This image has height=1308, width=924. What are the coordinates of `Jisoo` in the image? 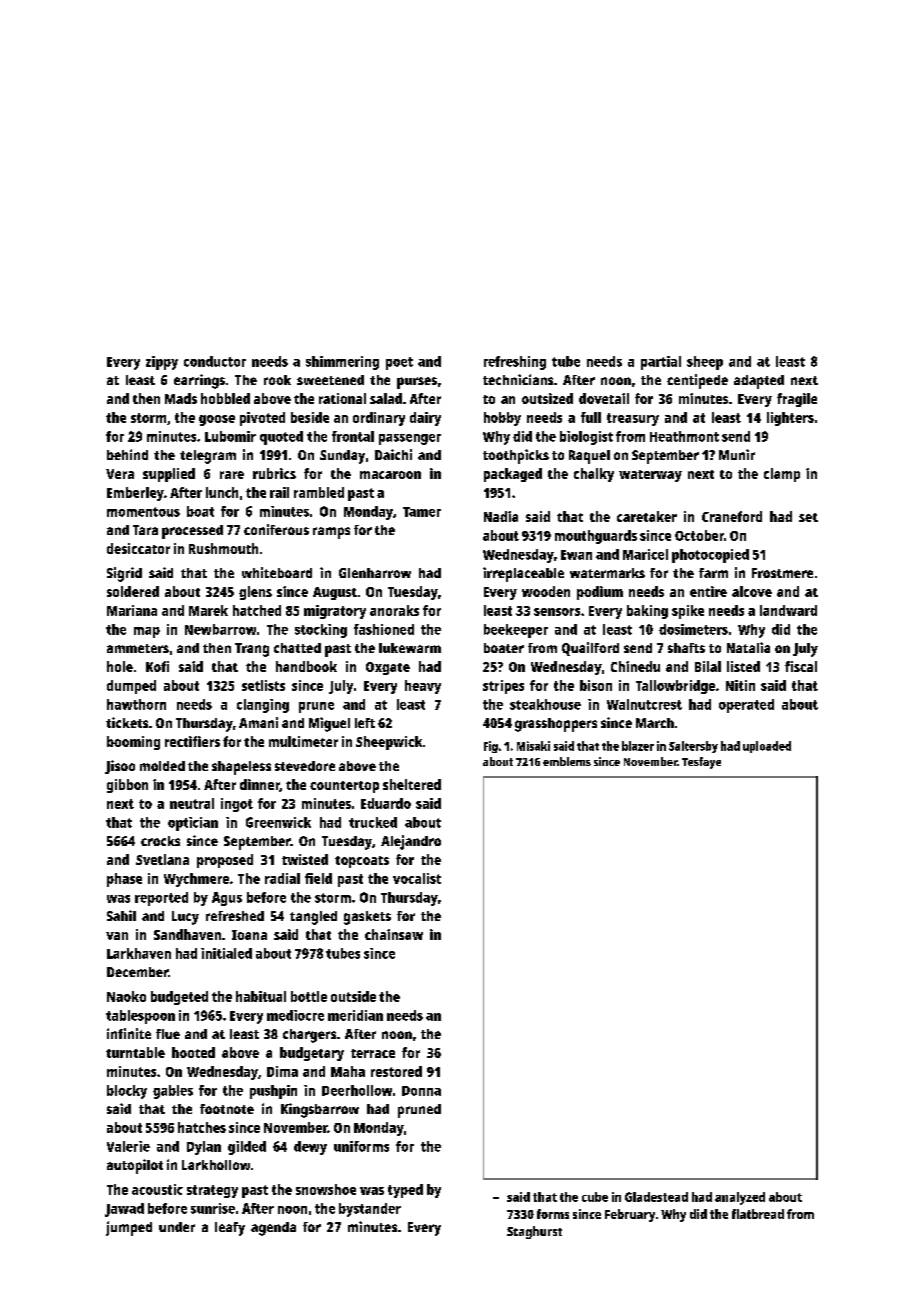 It's located at (120, 767).
